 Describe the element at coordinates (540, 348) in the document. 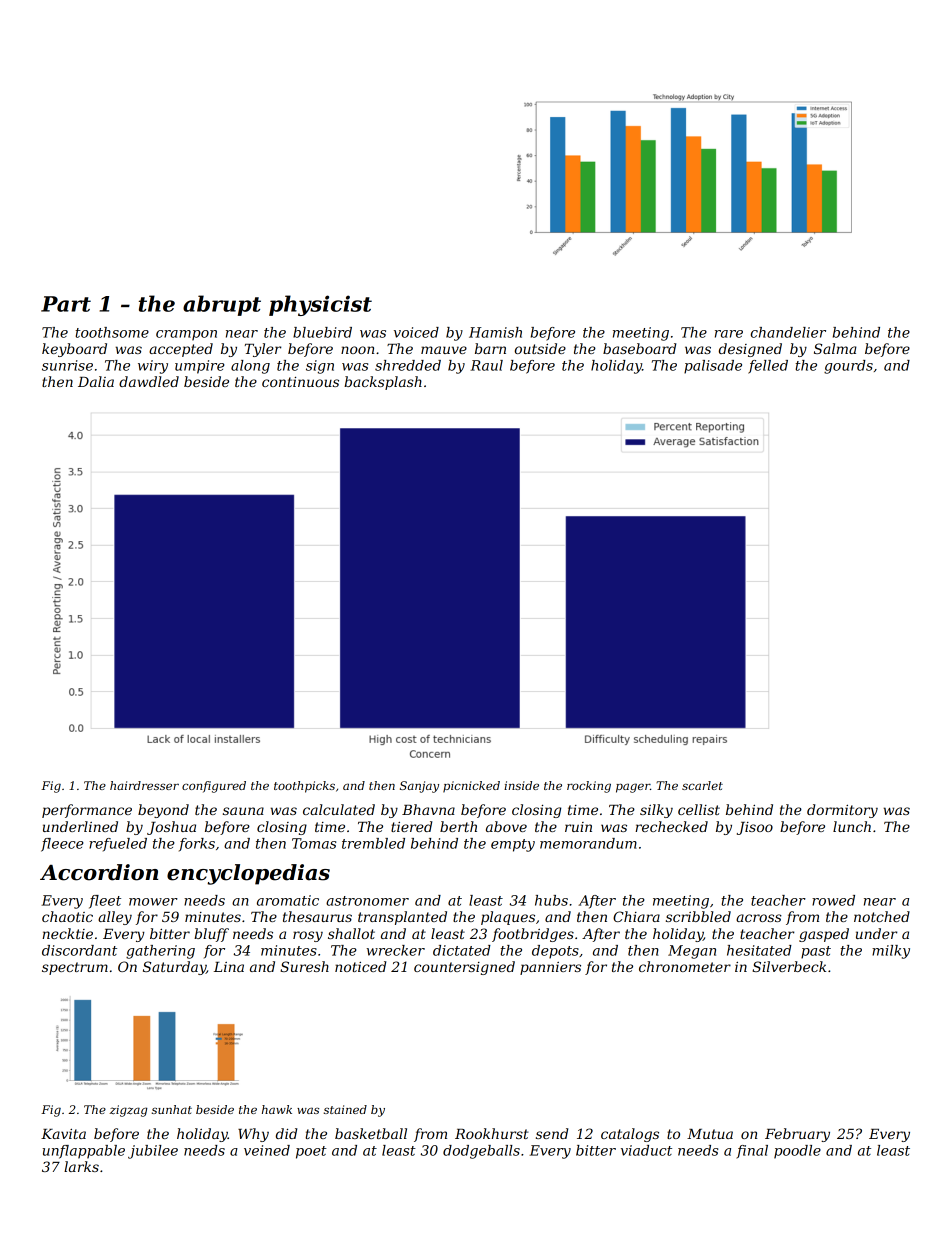

I see `outside` at that location.
